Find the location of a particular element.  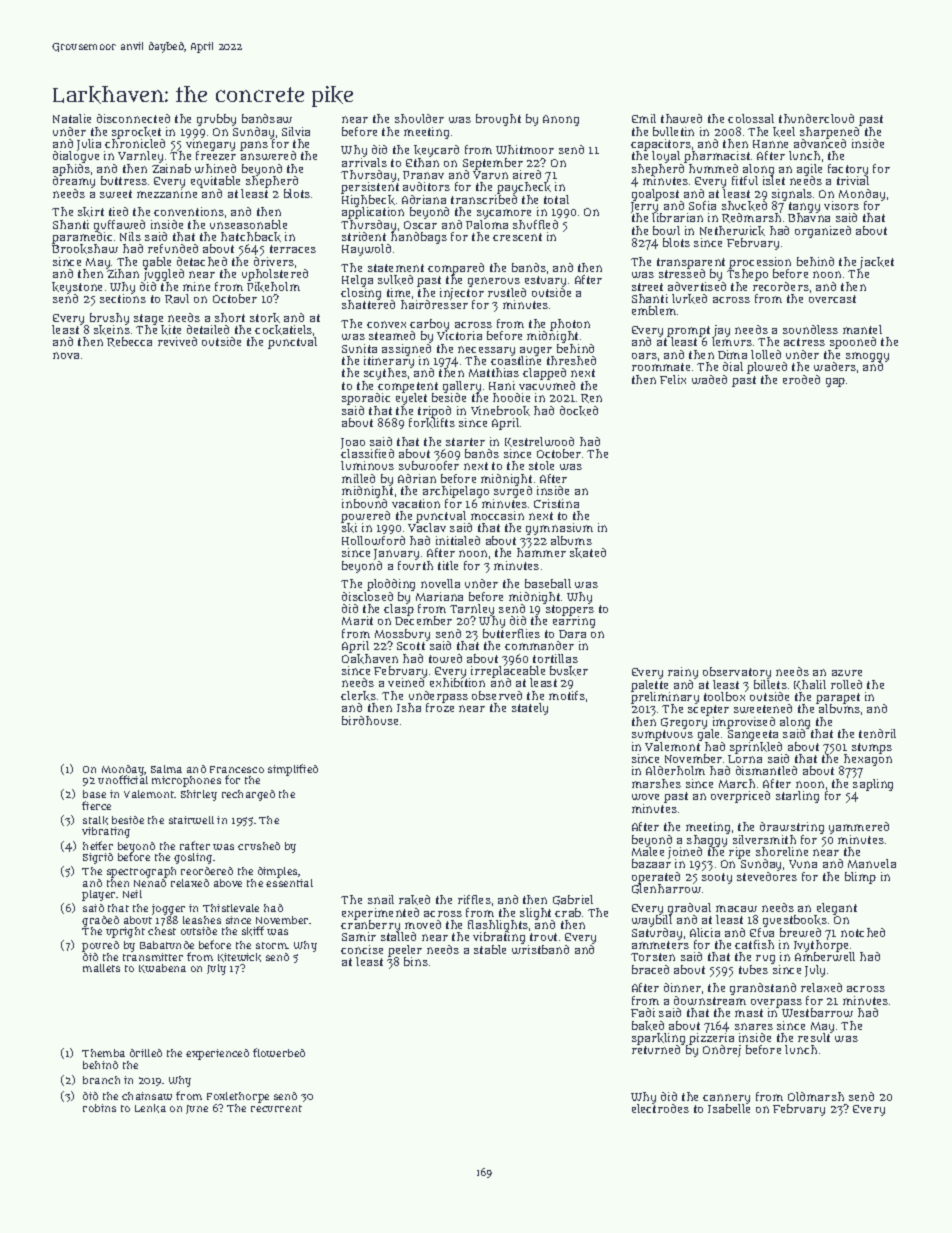

visors is located at coordinates (841, 205).
